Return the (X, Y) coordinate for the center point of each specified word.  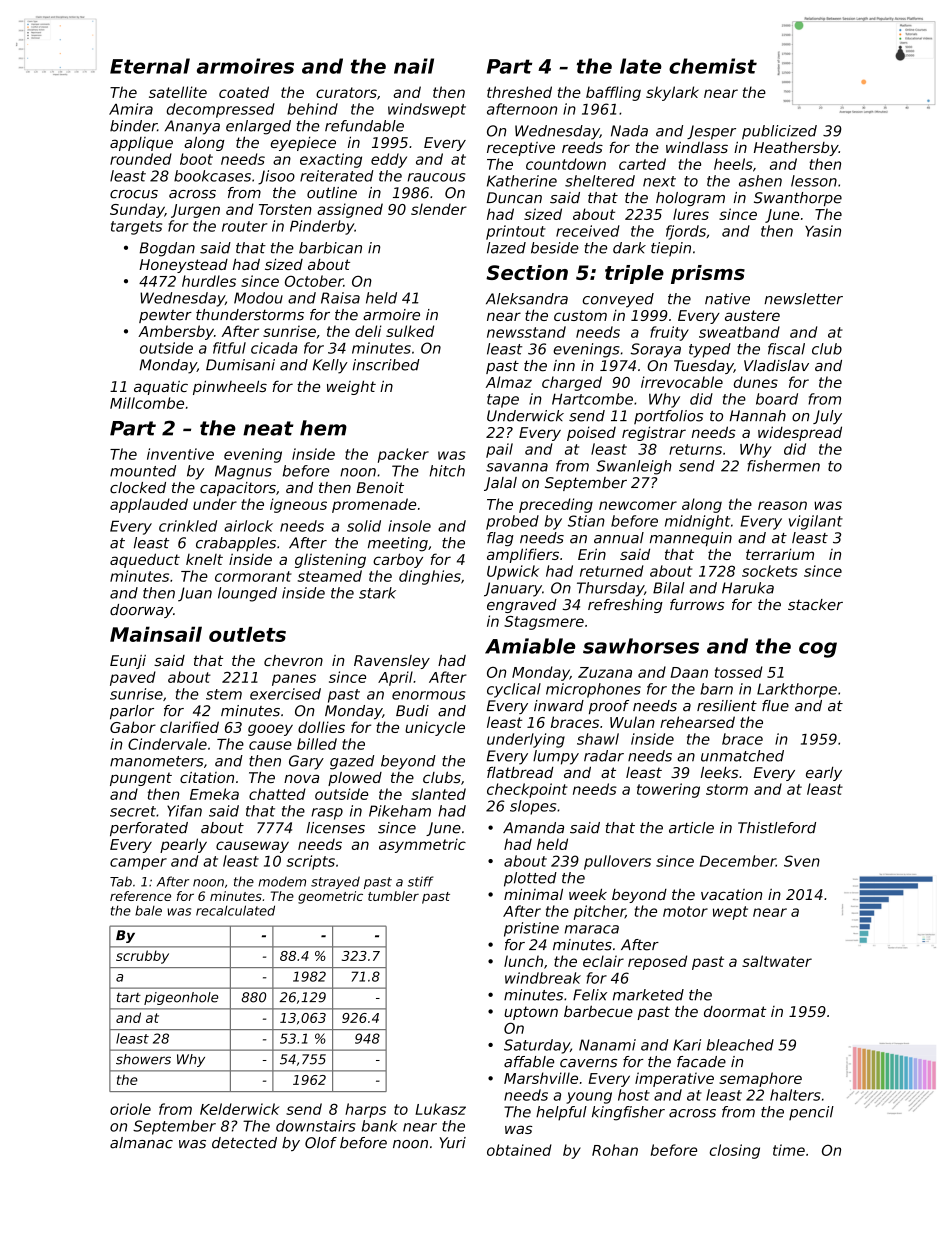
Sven (802, 861)
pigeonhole (181, 998)
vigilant (816, 522)
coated (244, 92)
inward (559, 706)
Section (527, 272)
